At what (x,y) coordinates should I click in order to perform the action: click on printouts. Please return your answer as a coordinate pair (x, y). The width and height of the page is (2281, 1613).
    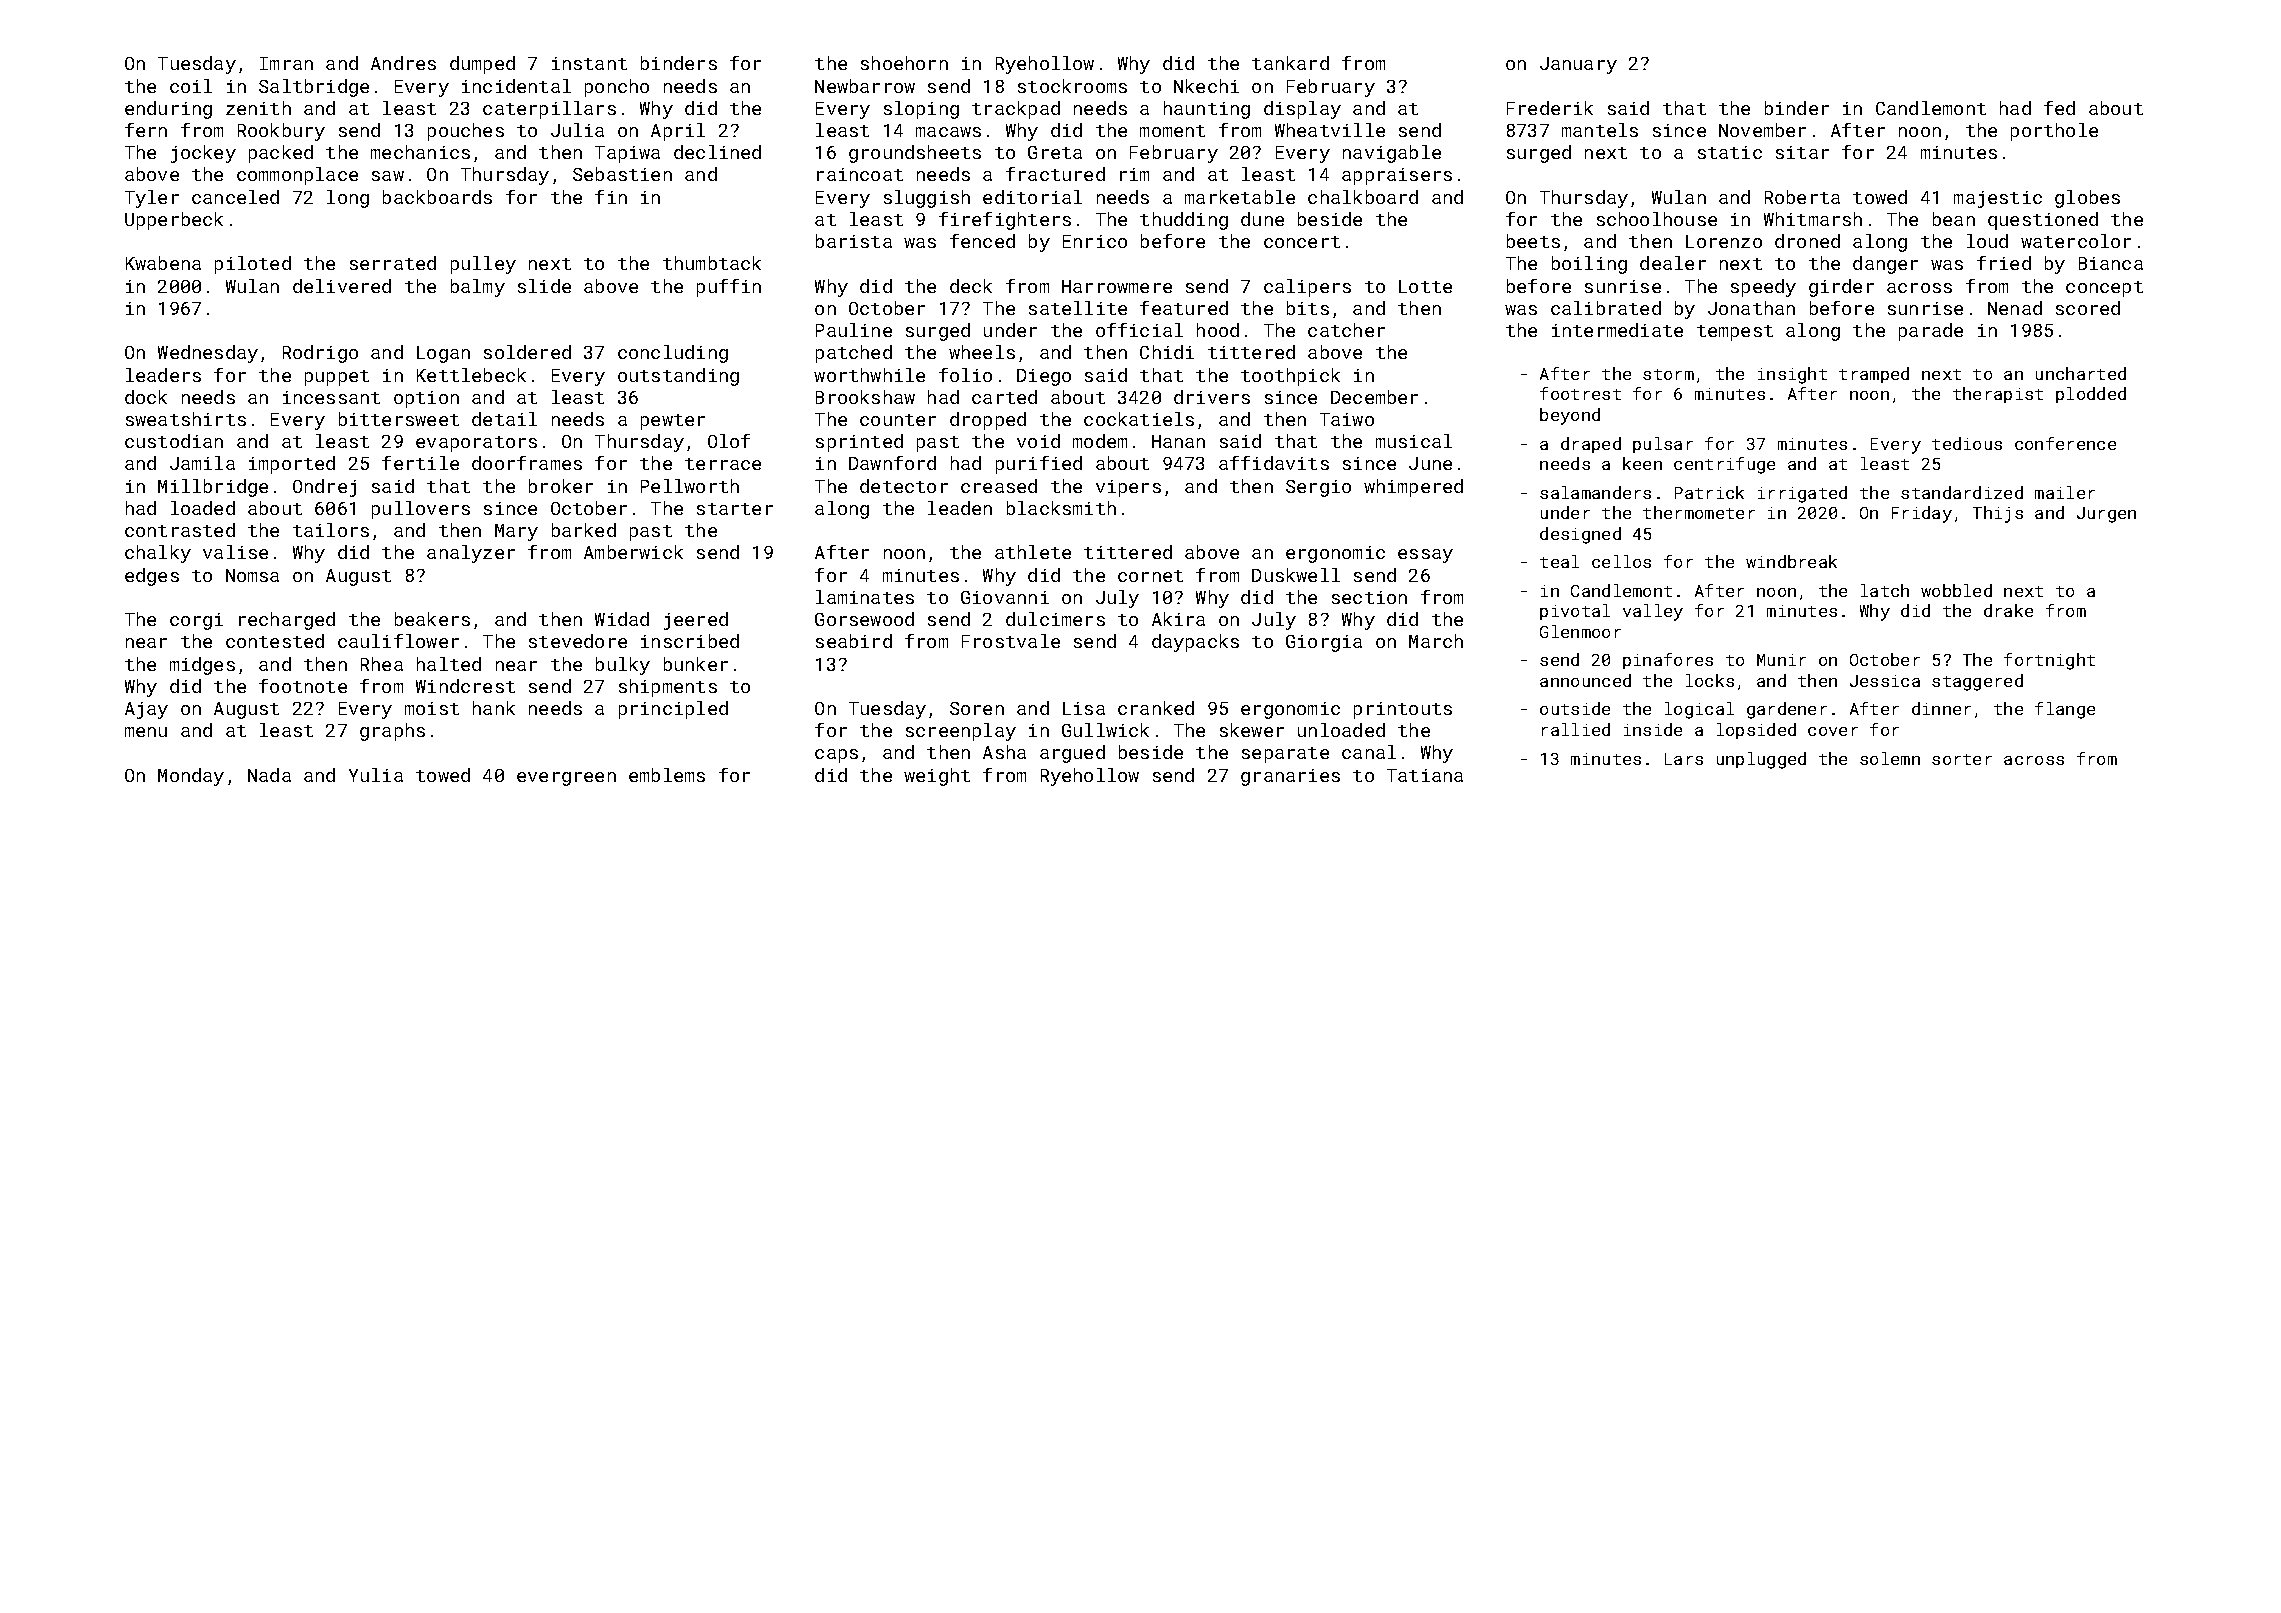
    Looking at the image, I should click on (1403, 710).
